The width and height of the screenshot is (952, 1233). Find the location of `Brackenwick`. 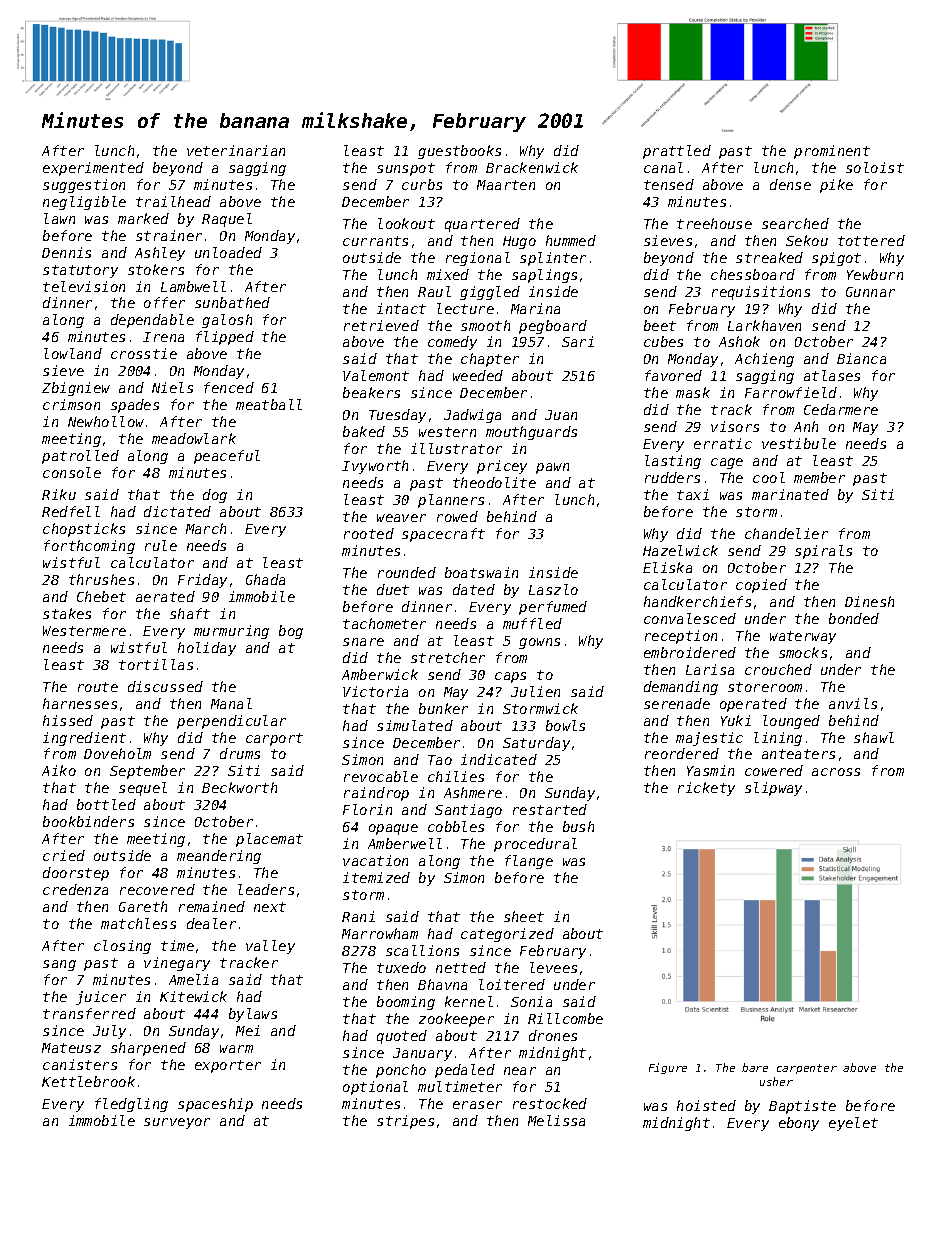

Brackenwick is located at coordinates (532, 167).
